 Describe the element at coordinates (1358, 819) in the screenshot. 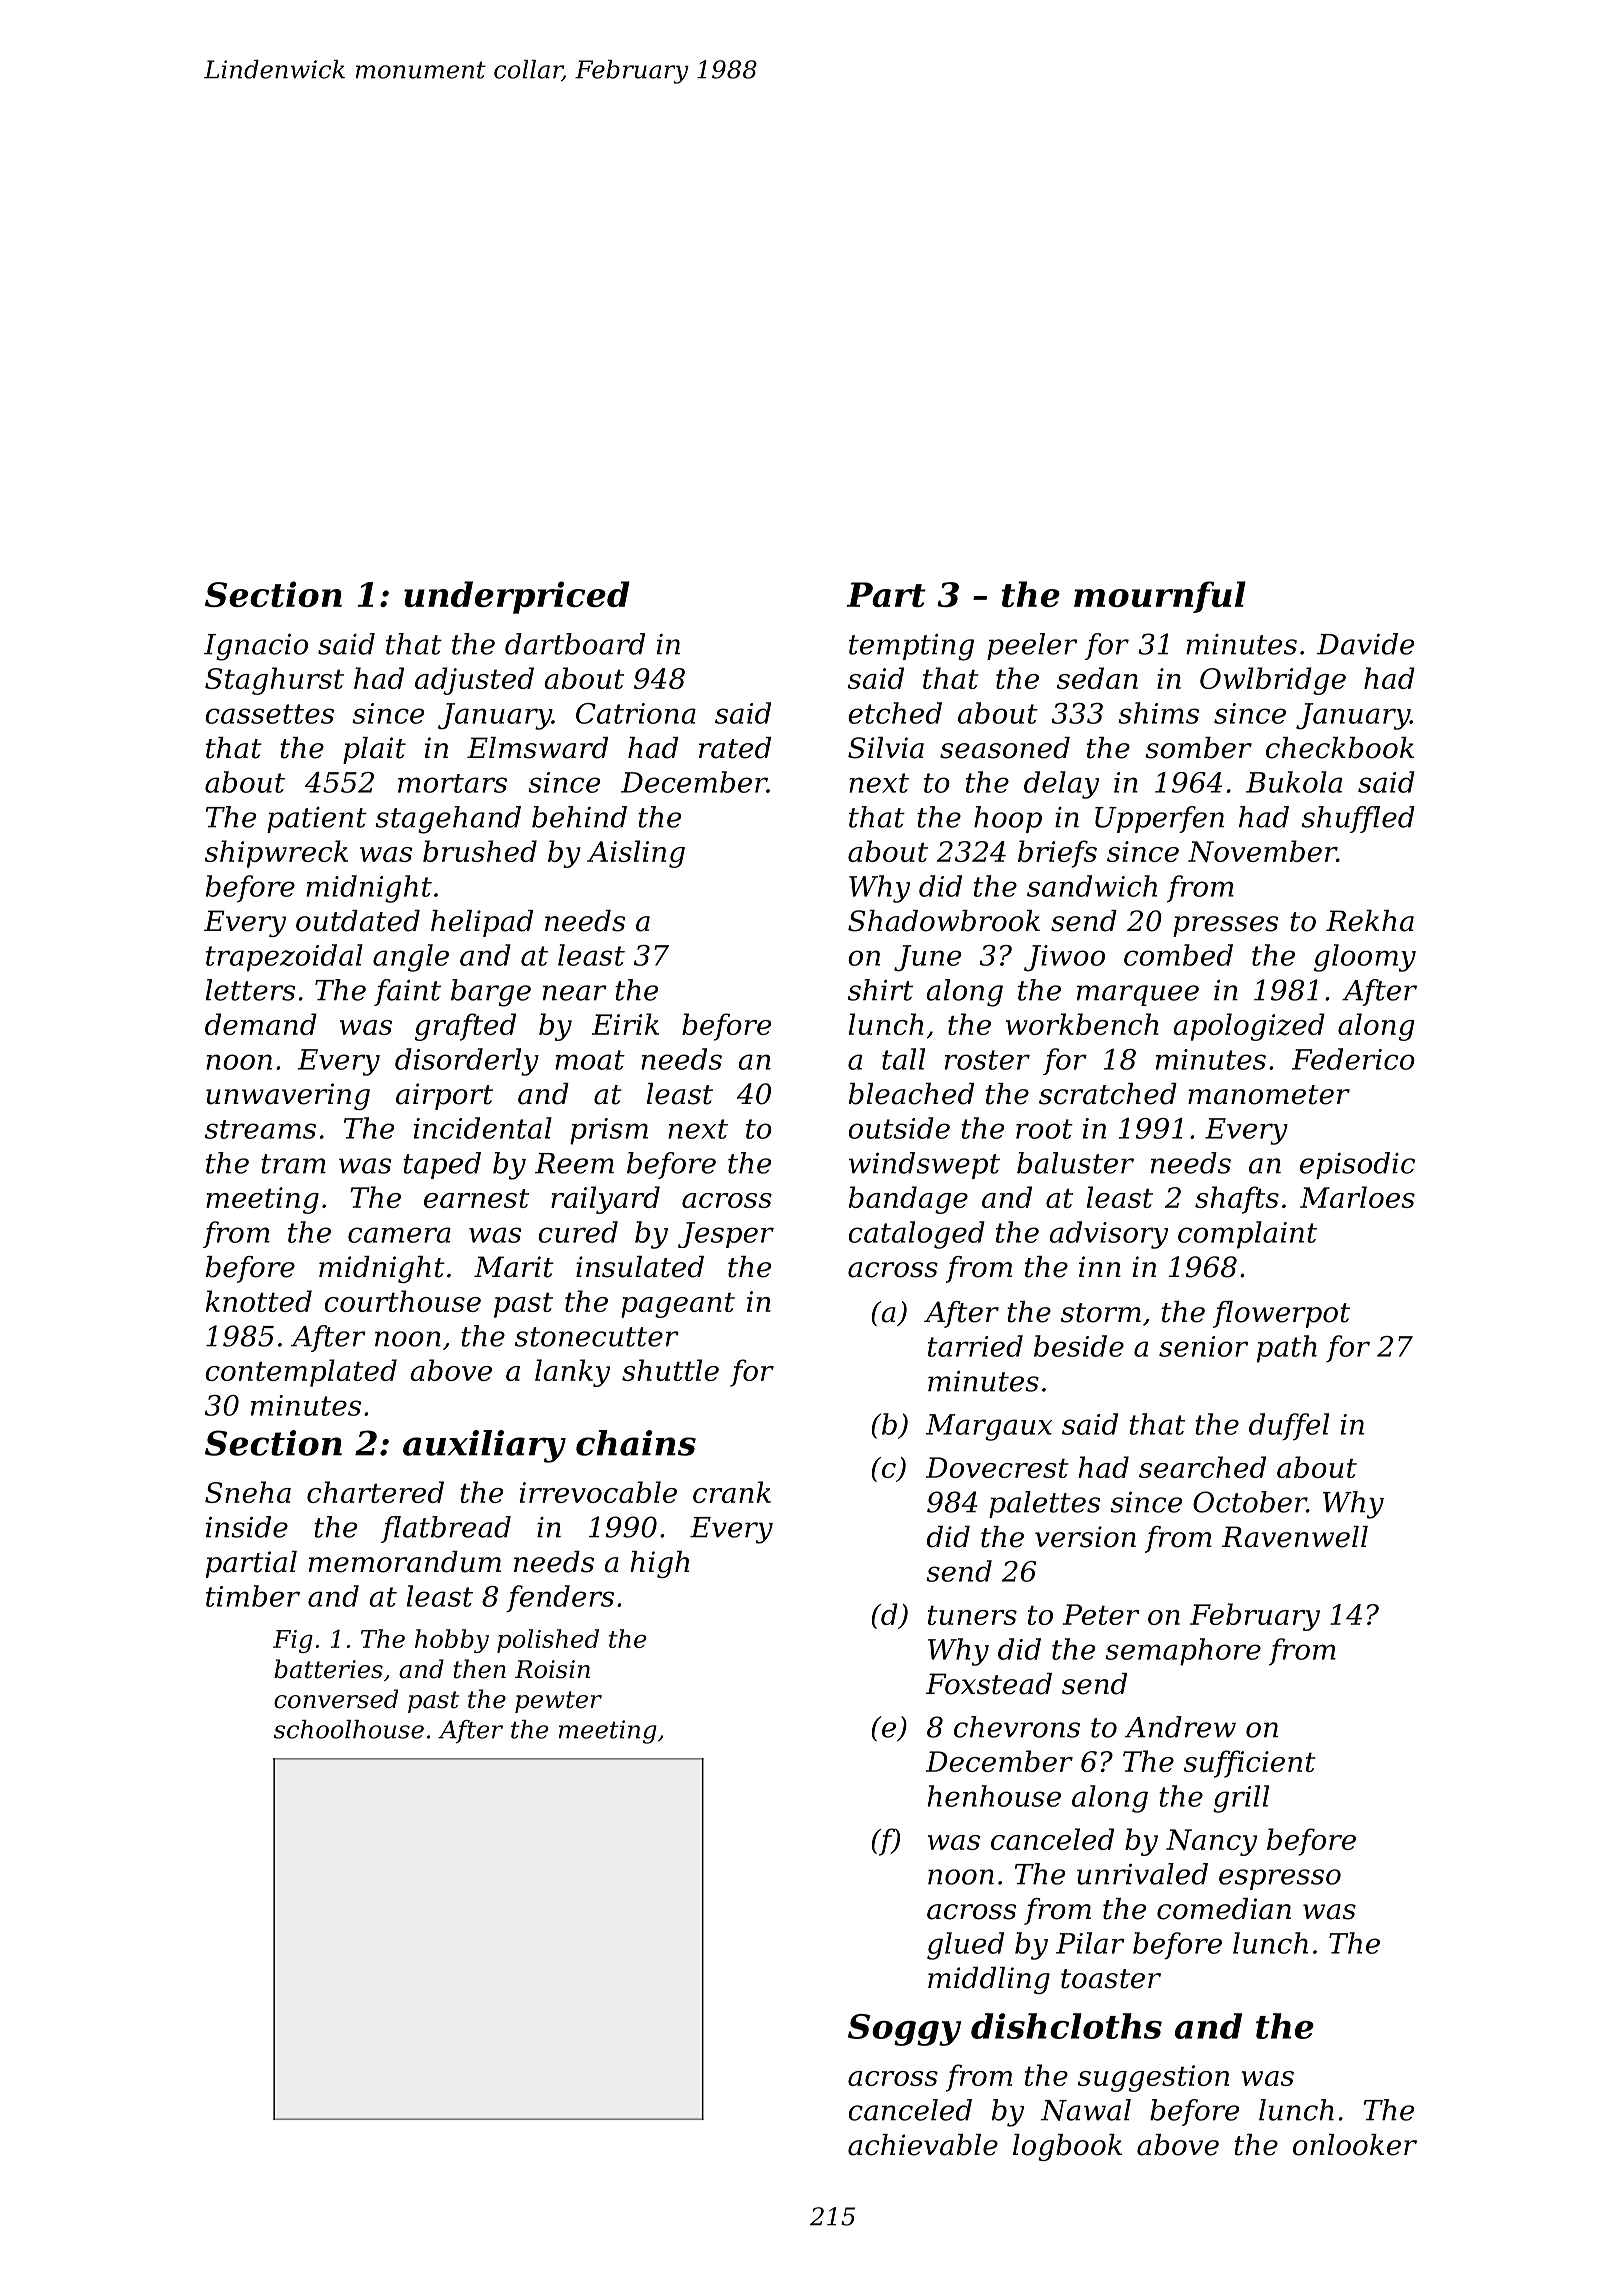

I see `shuffled` at that location.
